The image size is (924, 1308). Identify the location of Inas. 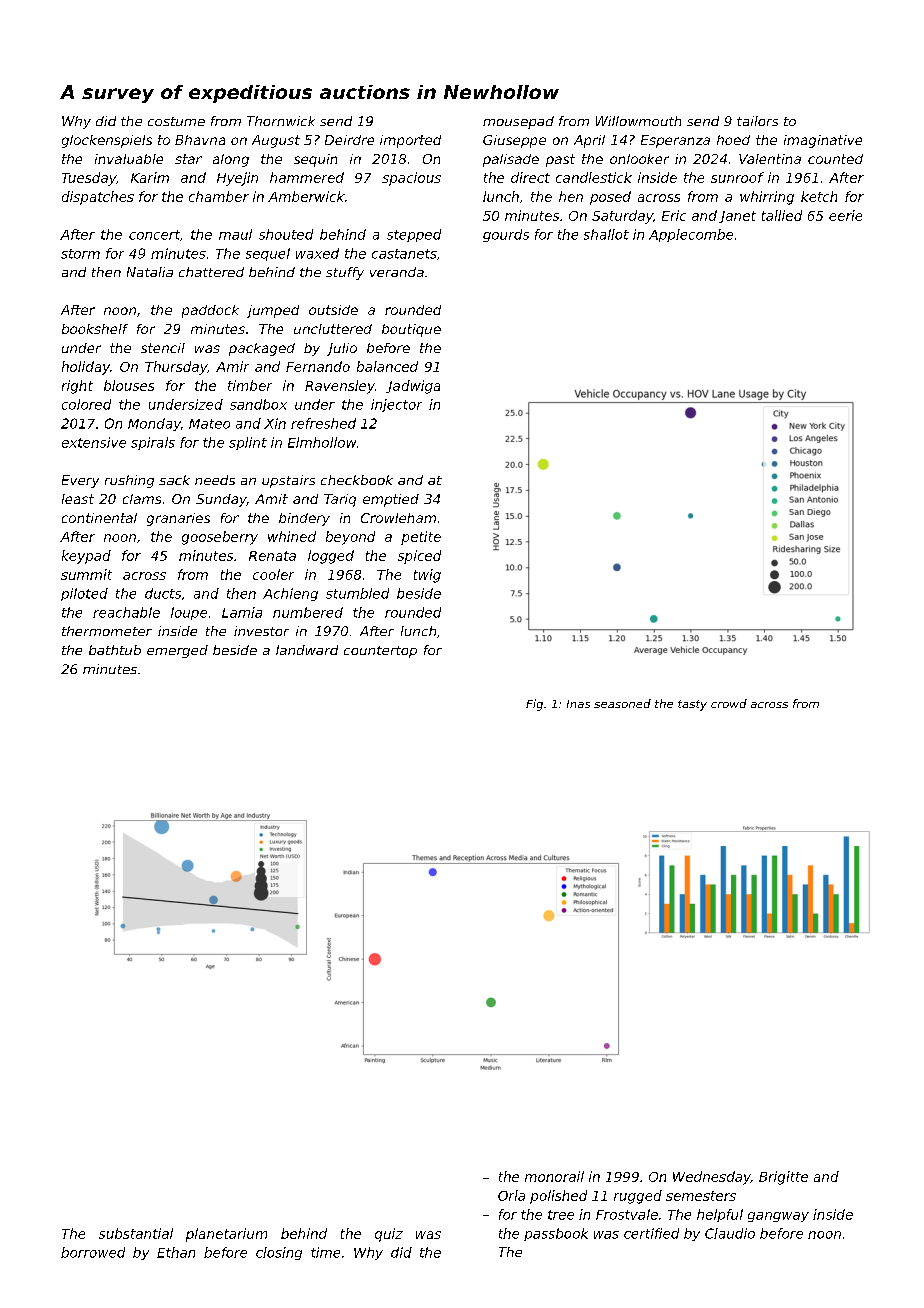
(578, 704).
